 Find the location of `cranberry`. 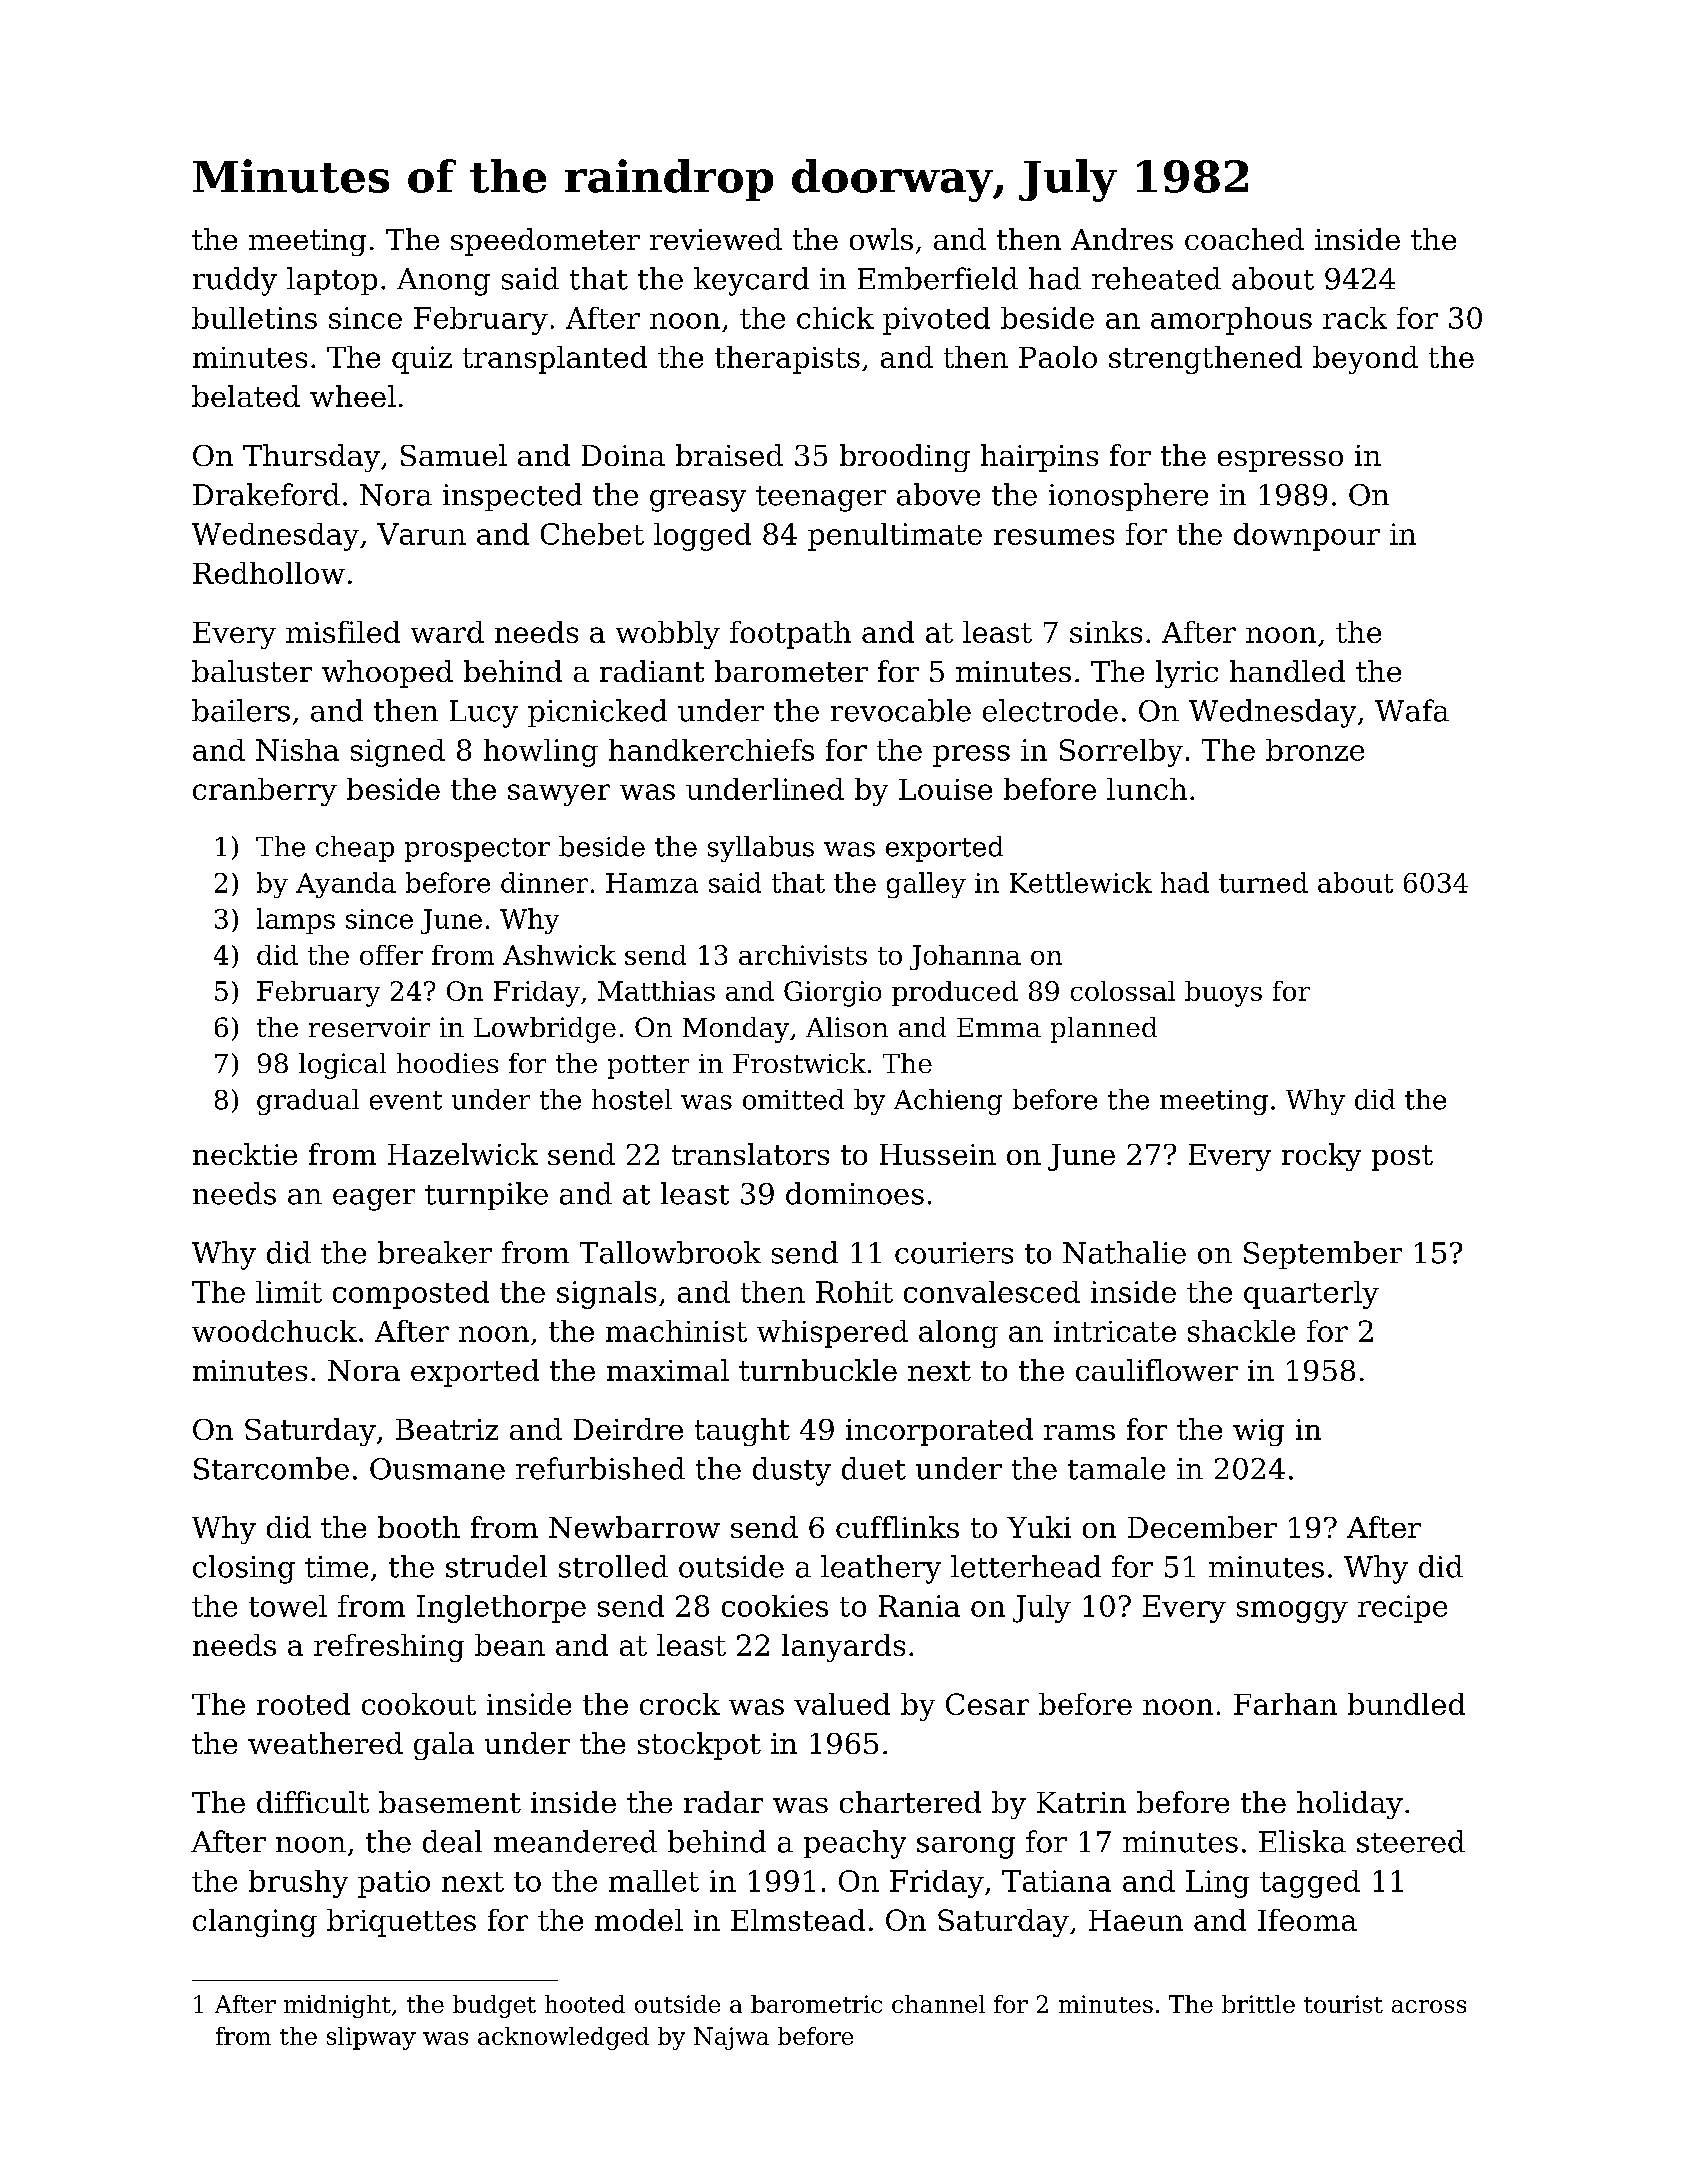

cranberry is located at coordinates (265, 792).
